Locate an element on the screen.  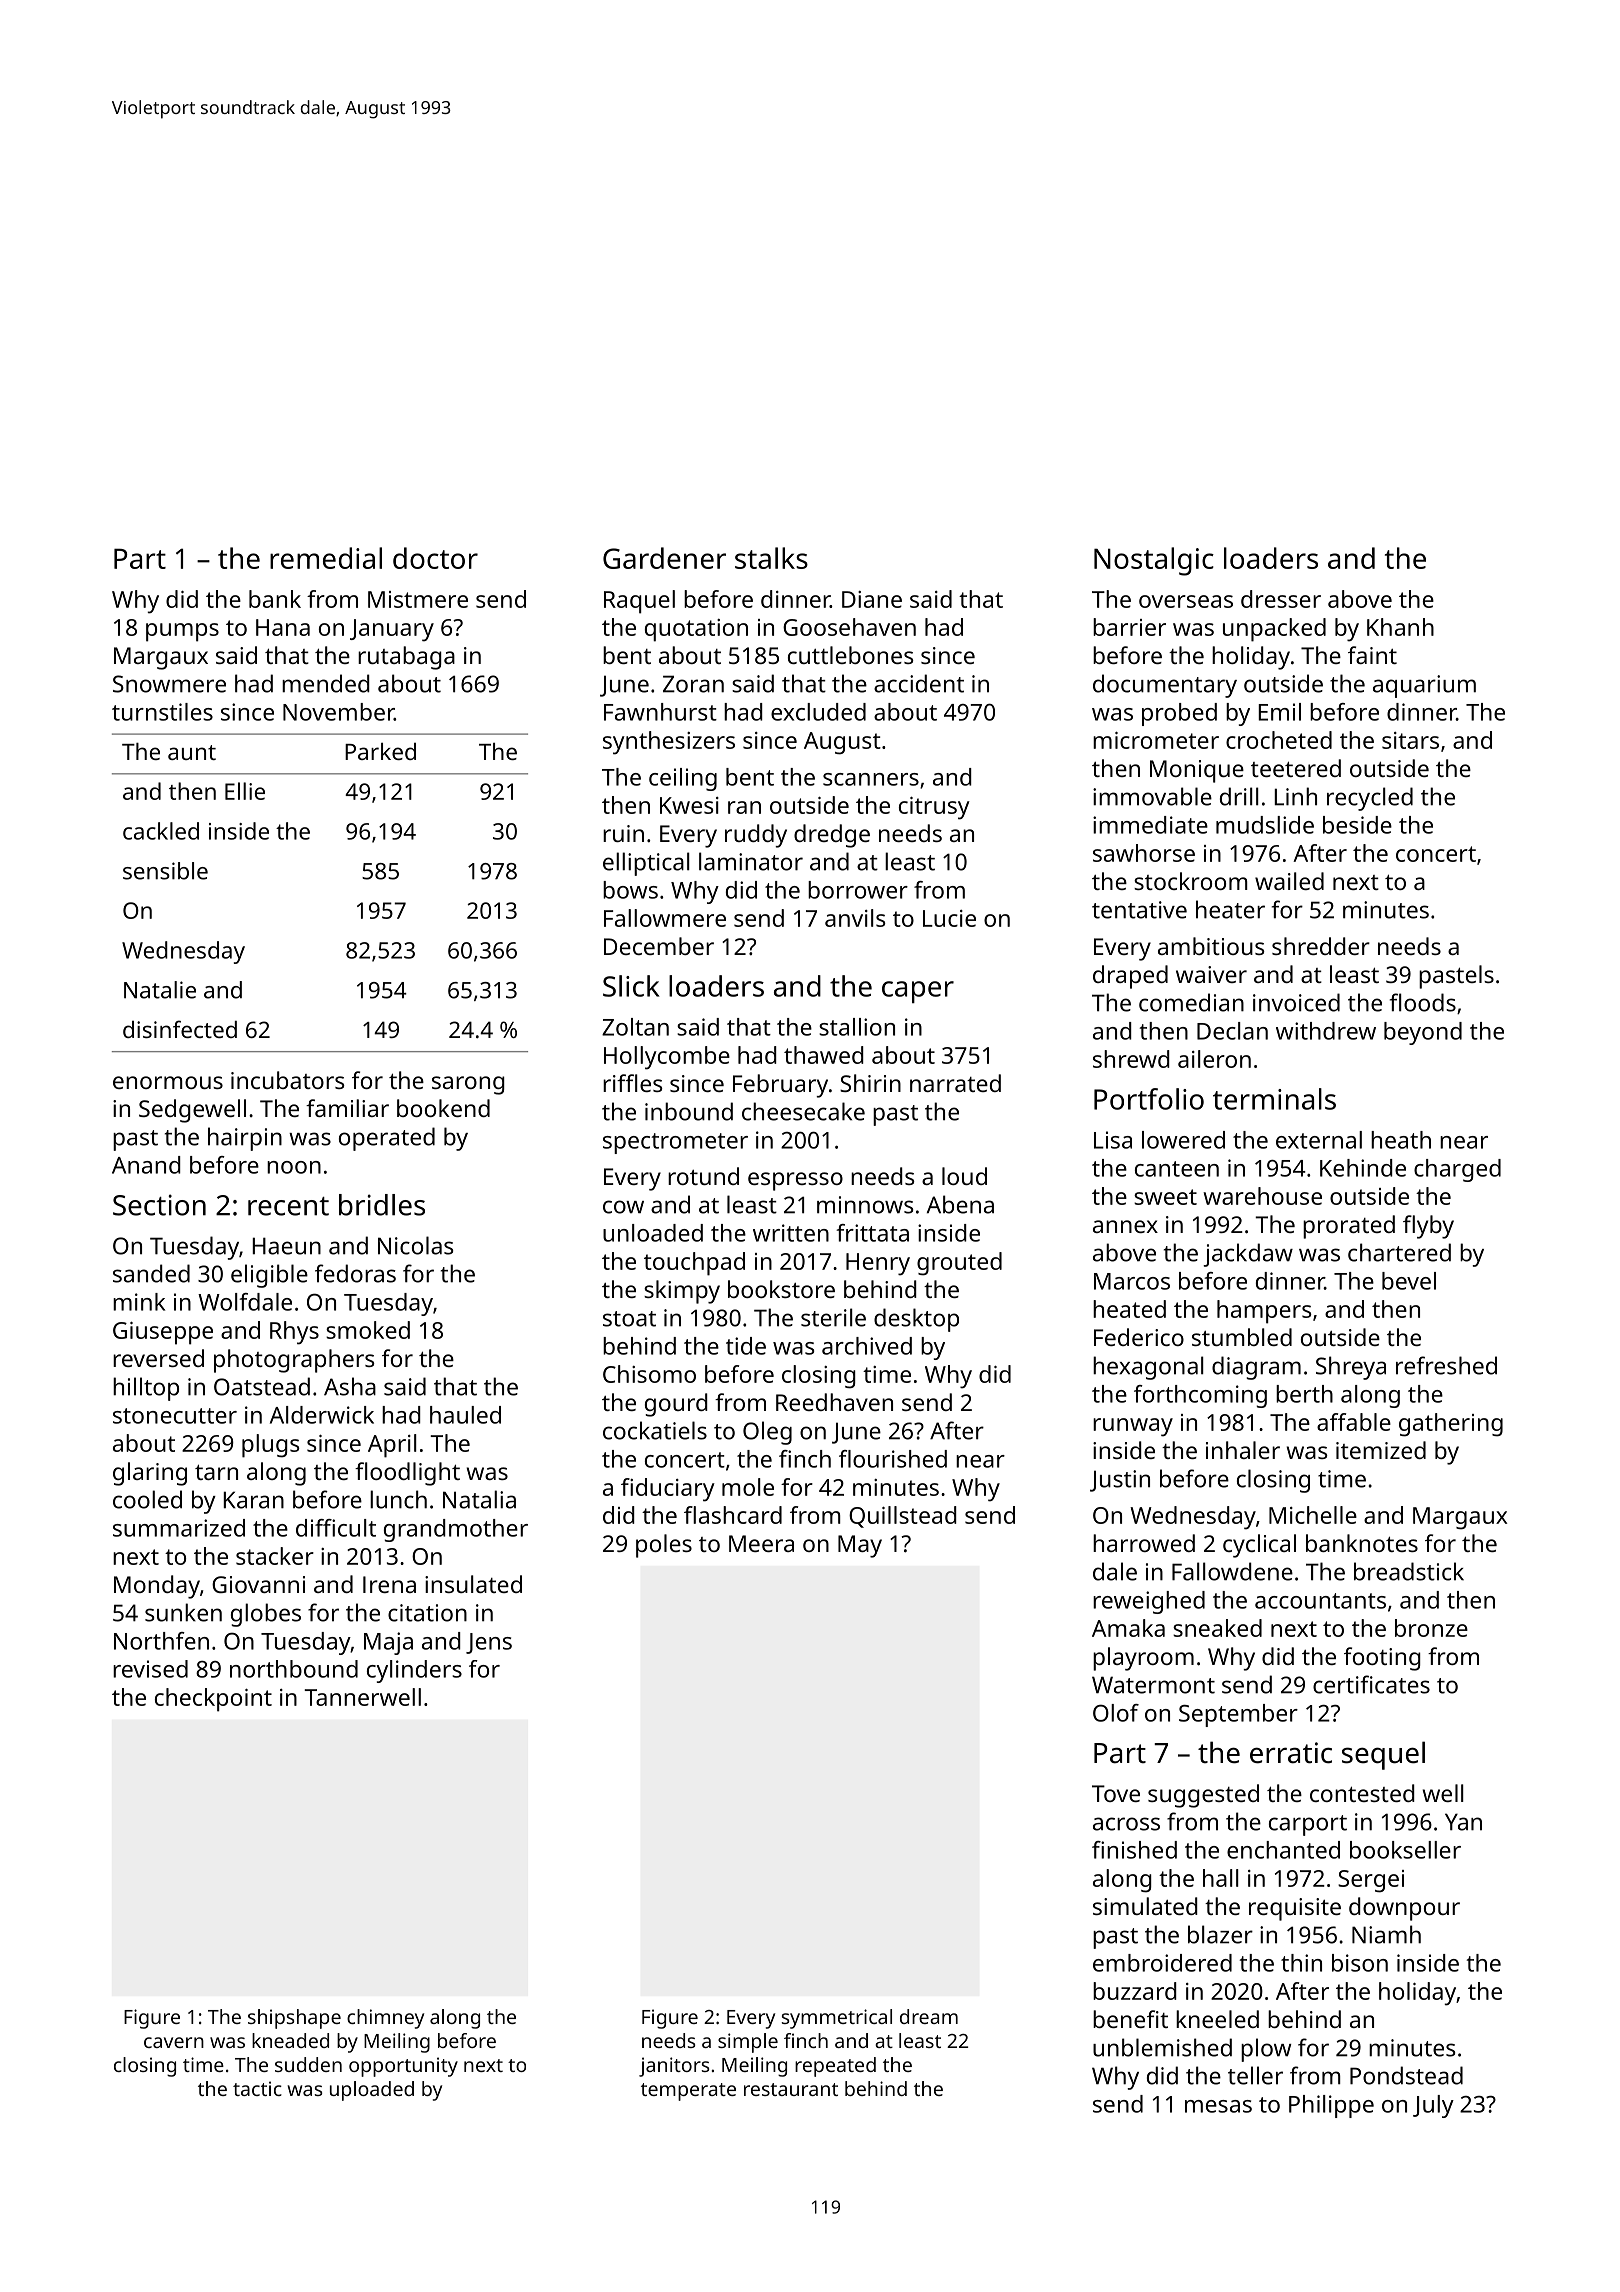
tactic is located at coordinates (257, 2088).
